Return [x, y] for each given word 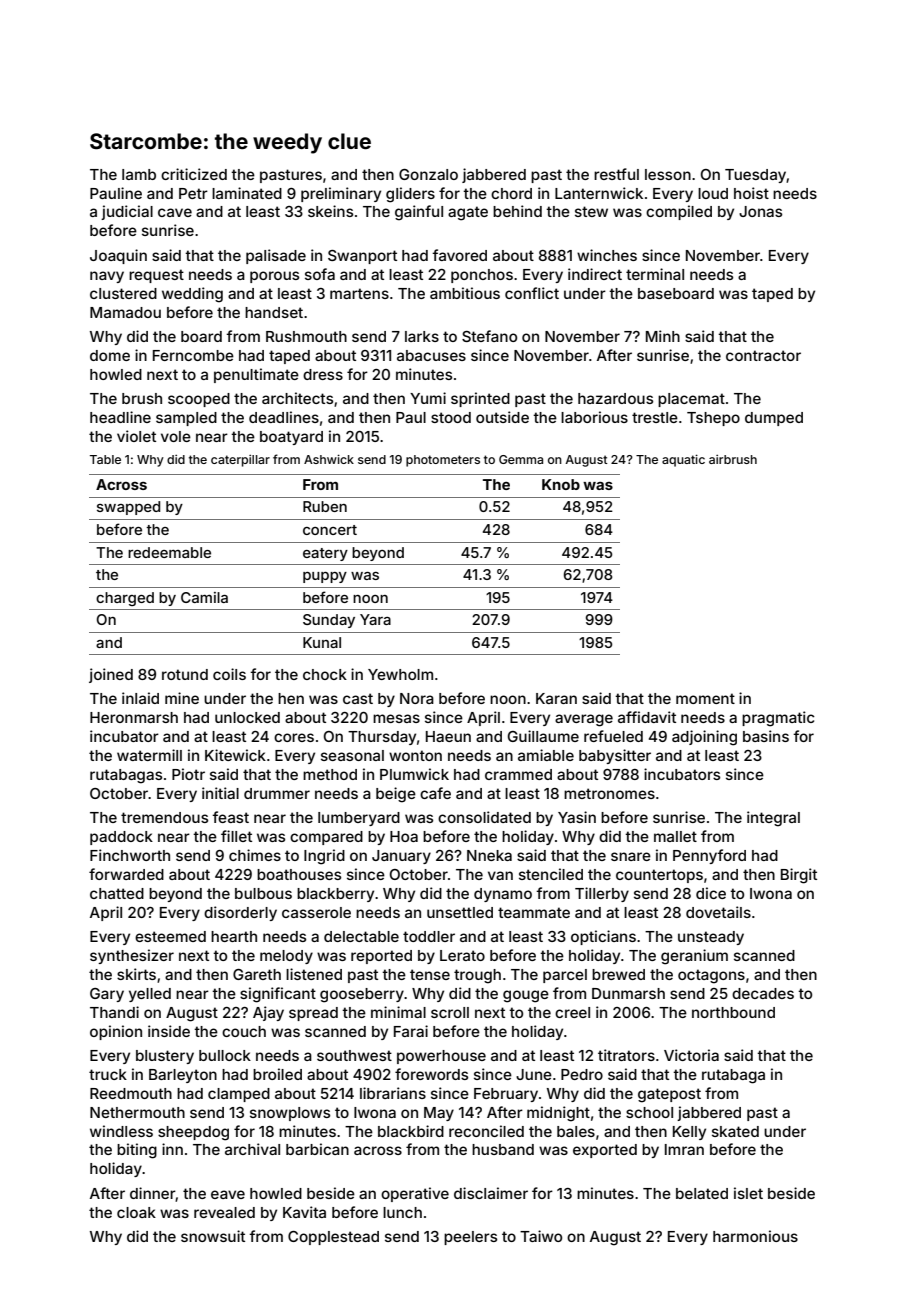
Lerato [462, 955]
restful [616, 174]
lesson [668, 174]
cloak [136, 1212]
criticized [194, 174]
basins [766, 736]
